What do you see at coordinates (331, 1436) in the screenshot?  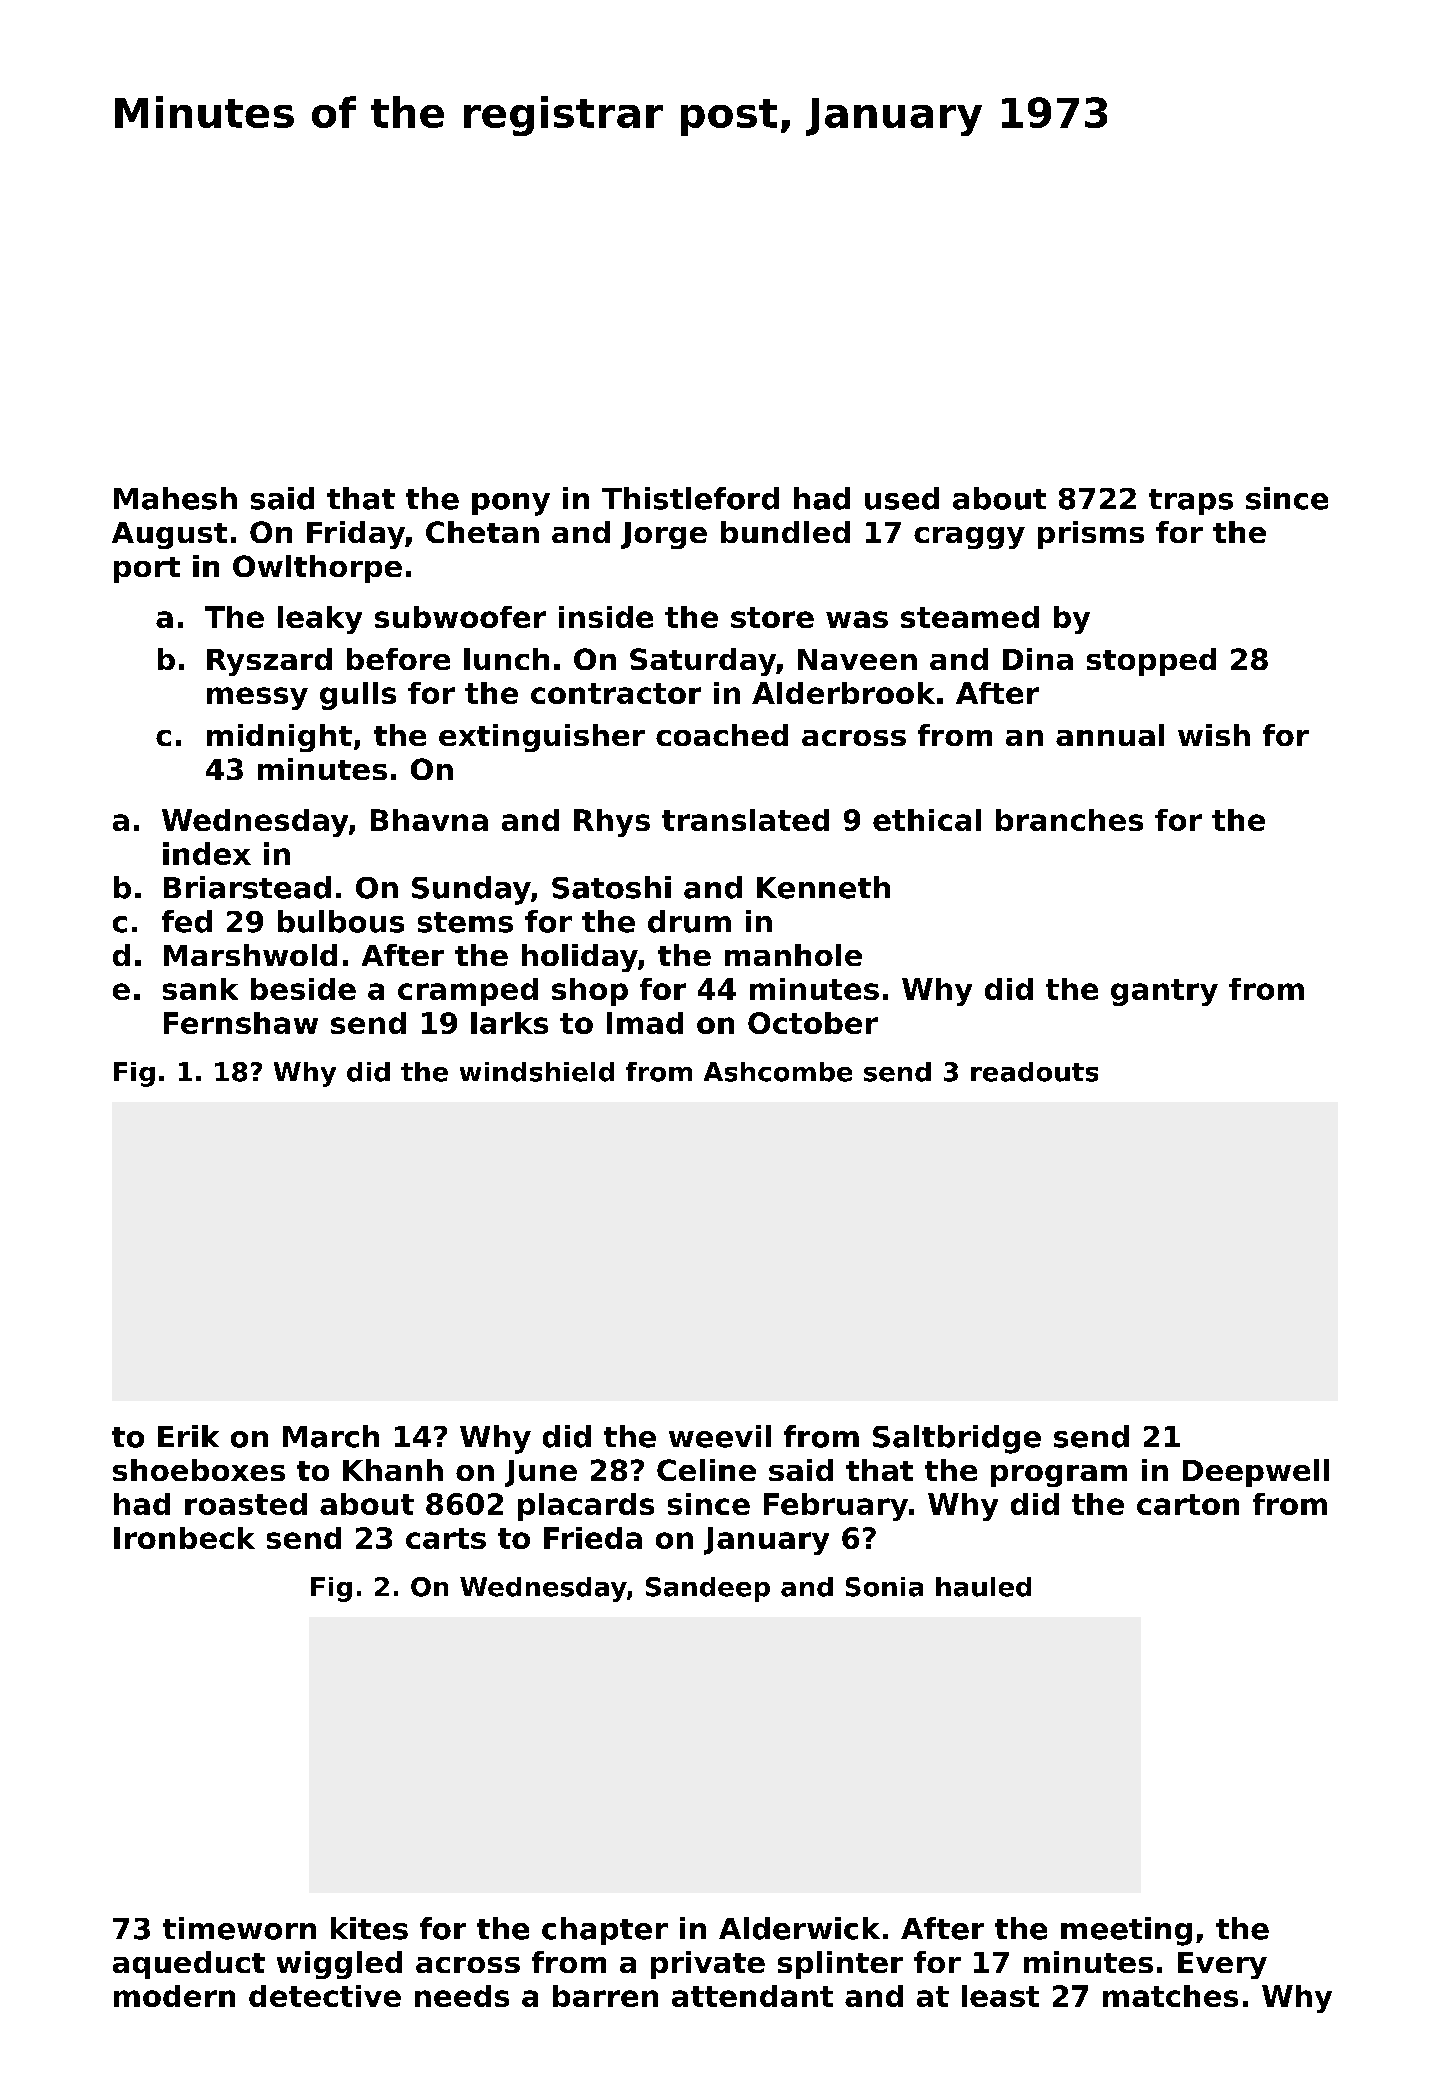 I see `March` at bounding box center [331, 1436].
